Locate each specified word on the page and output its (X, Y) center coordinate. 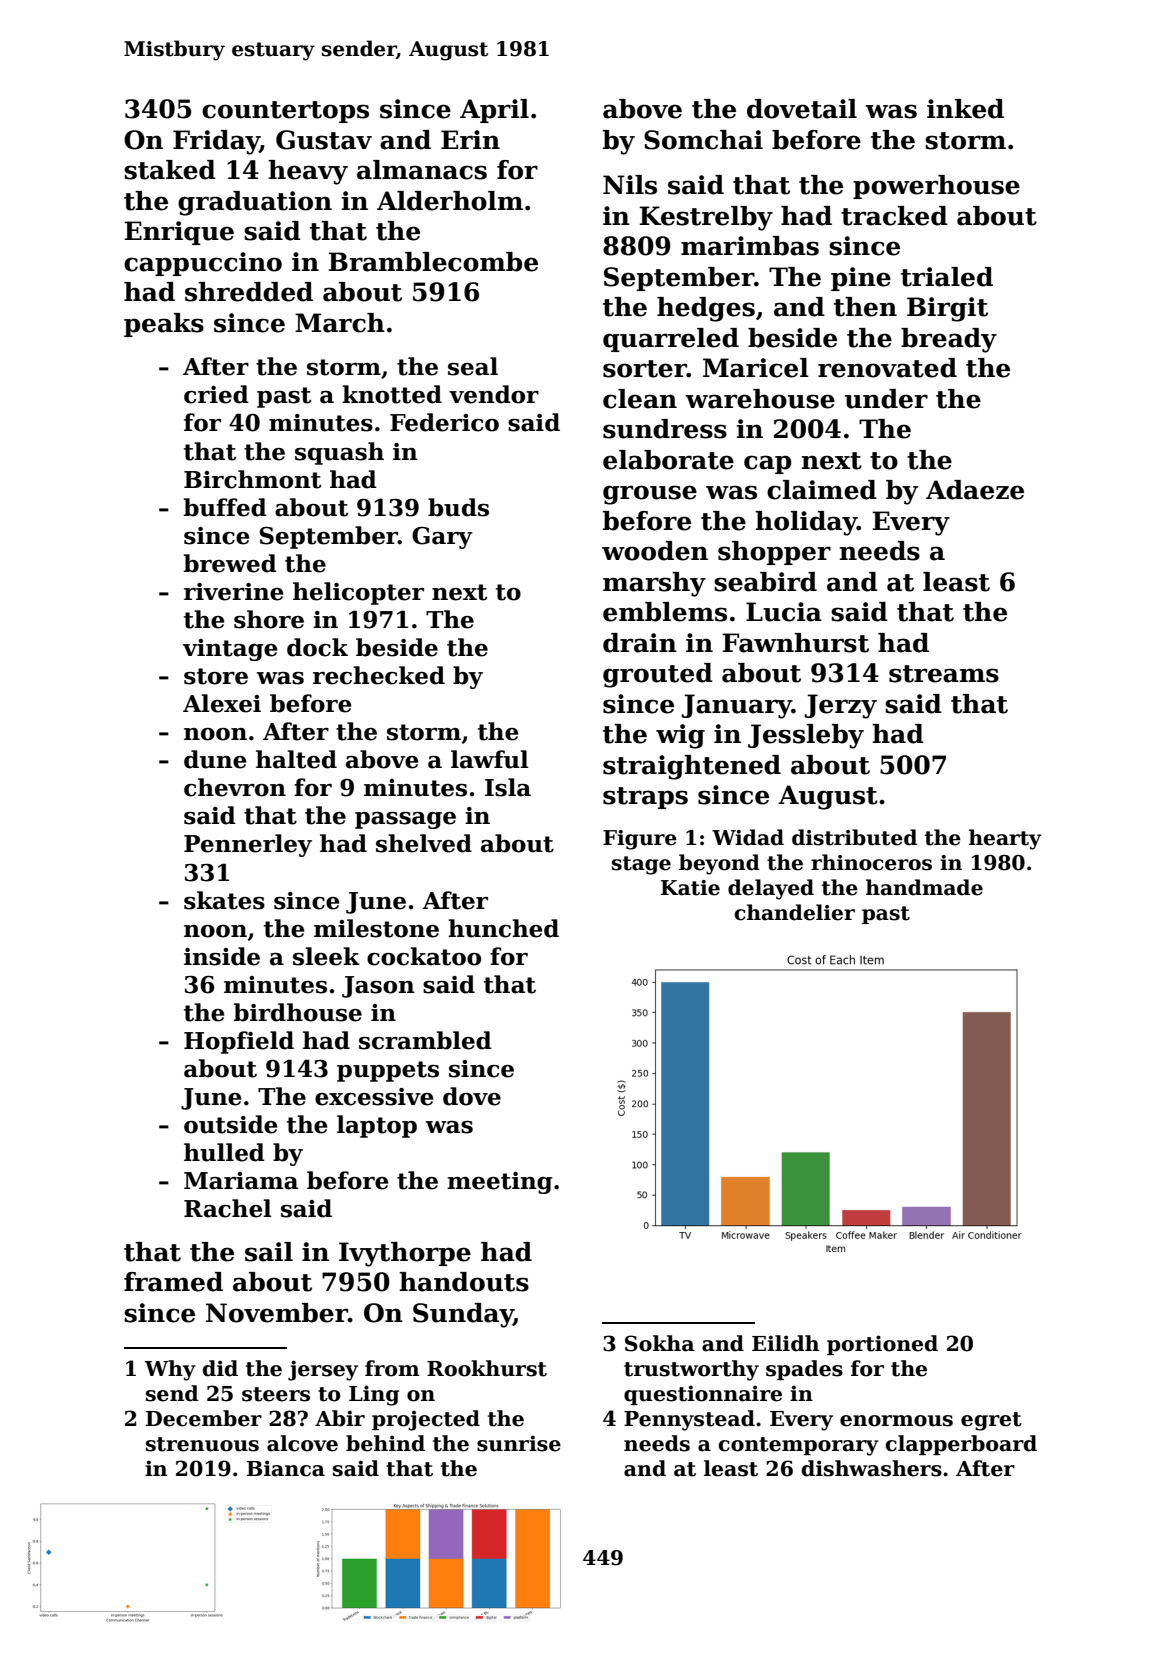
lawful (490, 759)
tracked (894, 216)
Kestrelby (706, 218)
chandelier (794, 912)
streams (944, 674)
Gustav (324, 140)
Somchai (703, 140)
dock (317, 647)
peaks (164, 325)
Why (170, 1370)
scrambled (425, 1040)
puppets (388, 1071)
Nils (630, 185)
